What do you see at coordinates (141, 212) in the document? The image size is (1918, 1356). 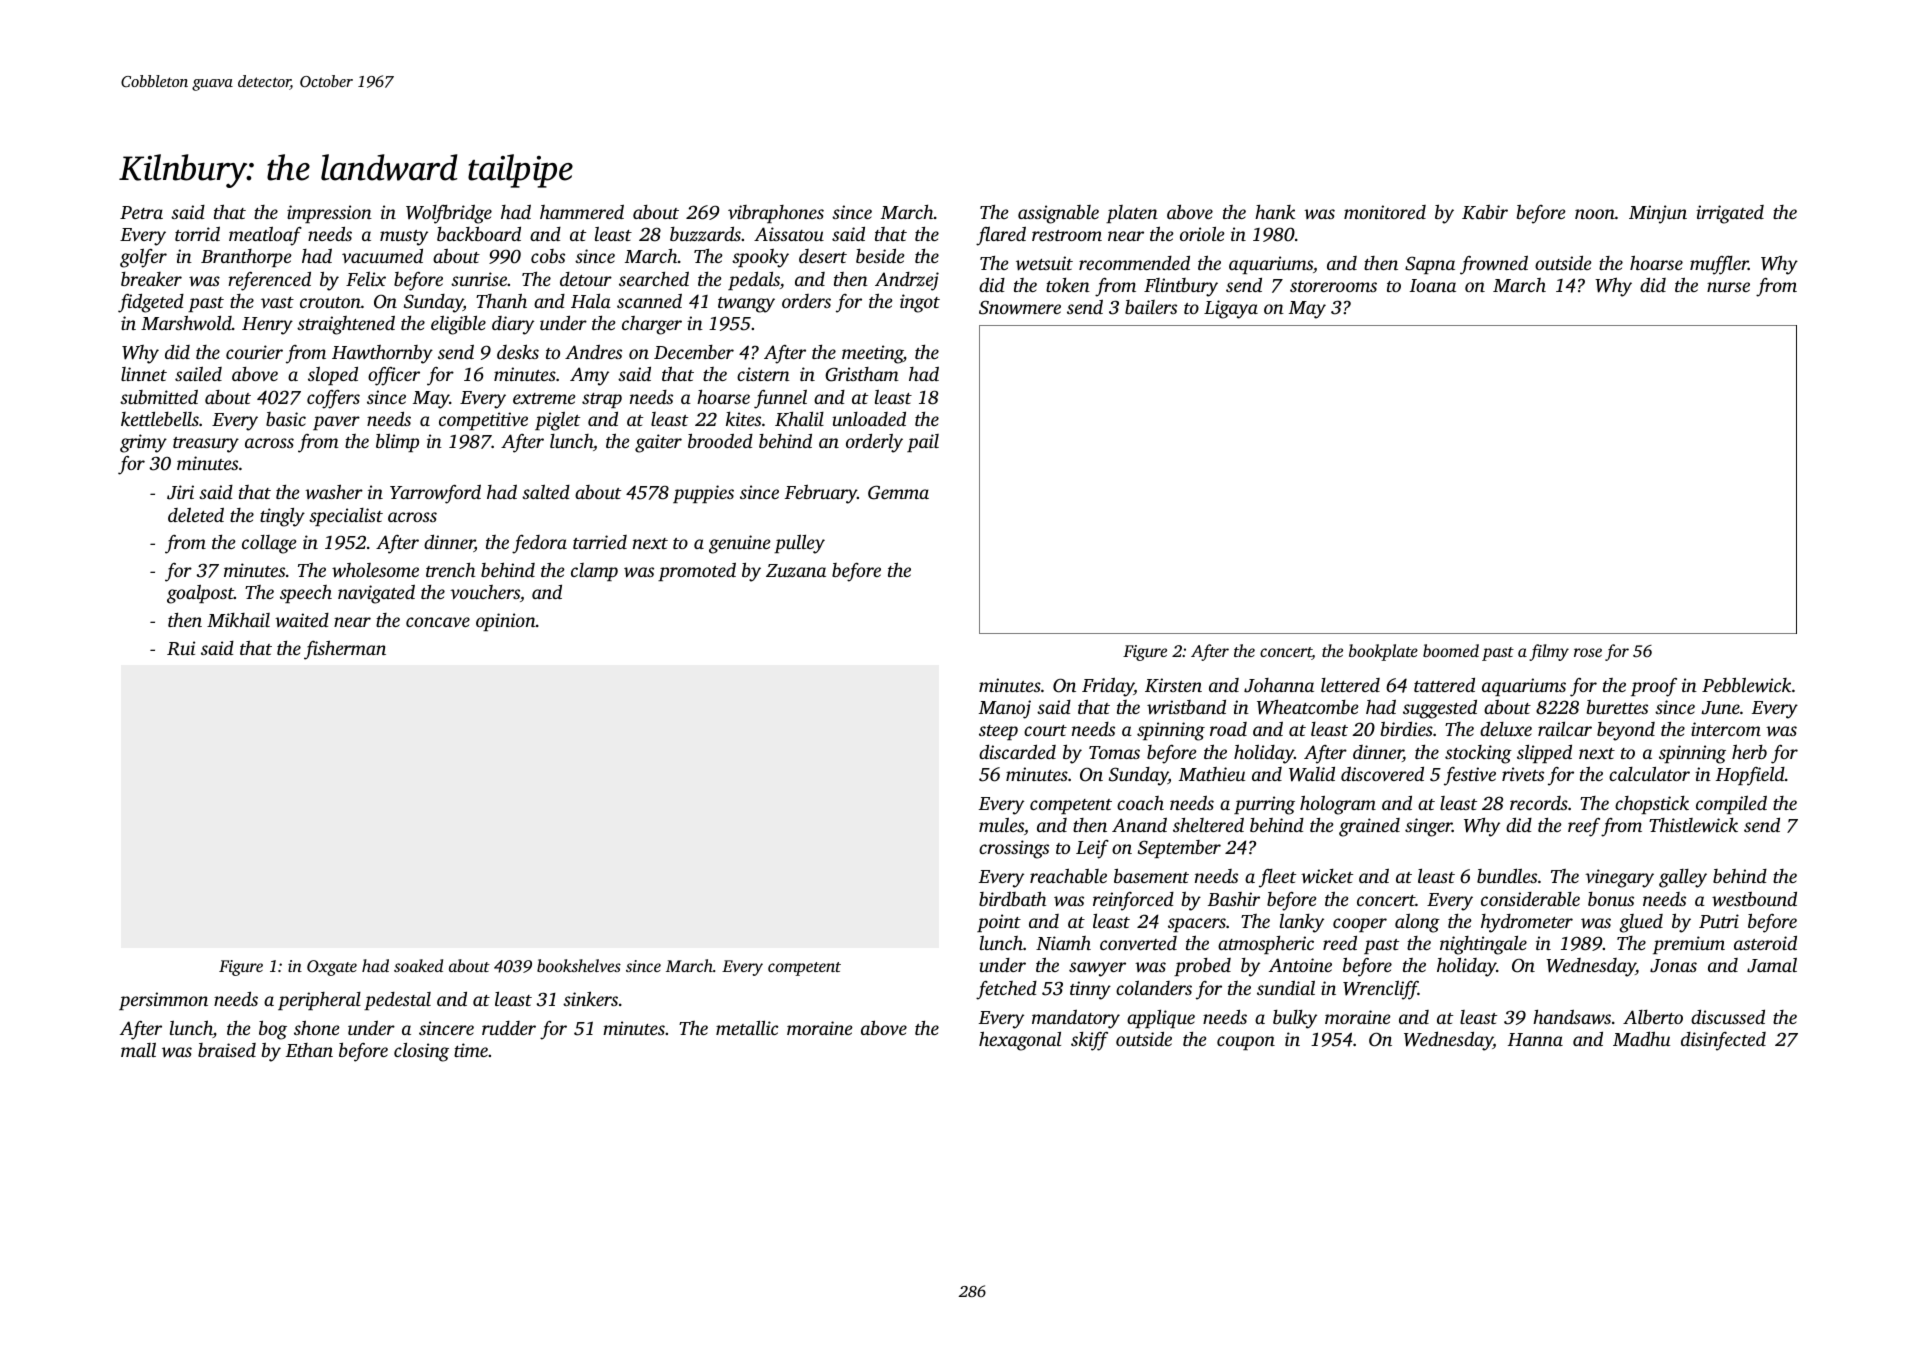 I see `Petra` at bounding box center [141, 212].
